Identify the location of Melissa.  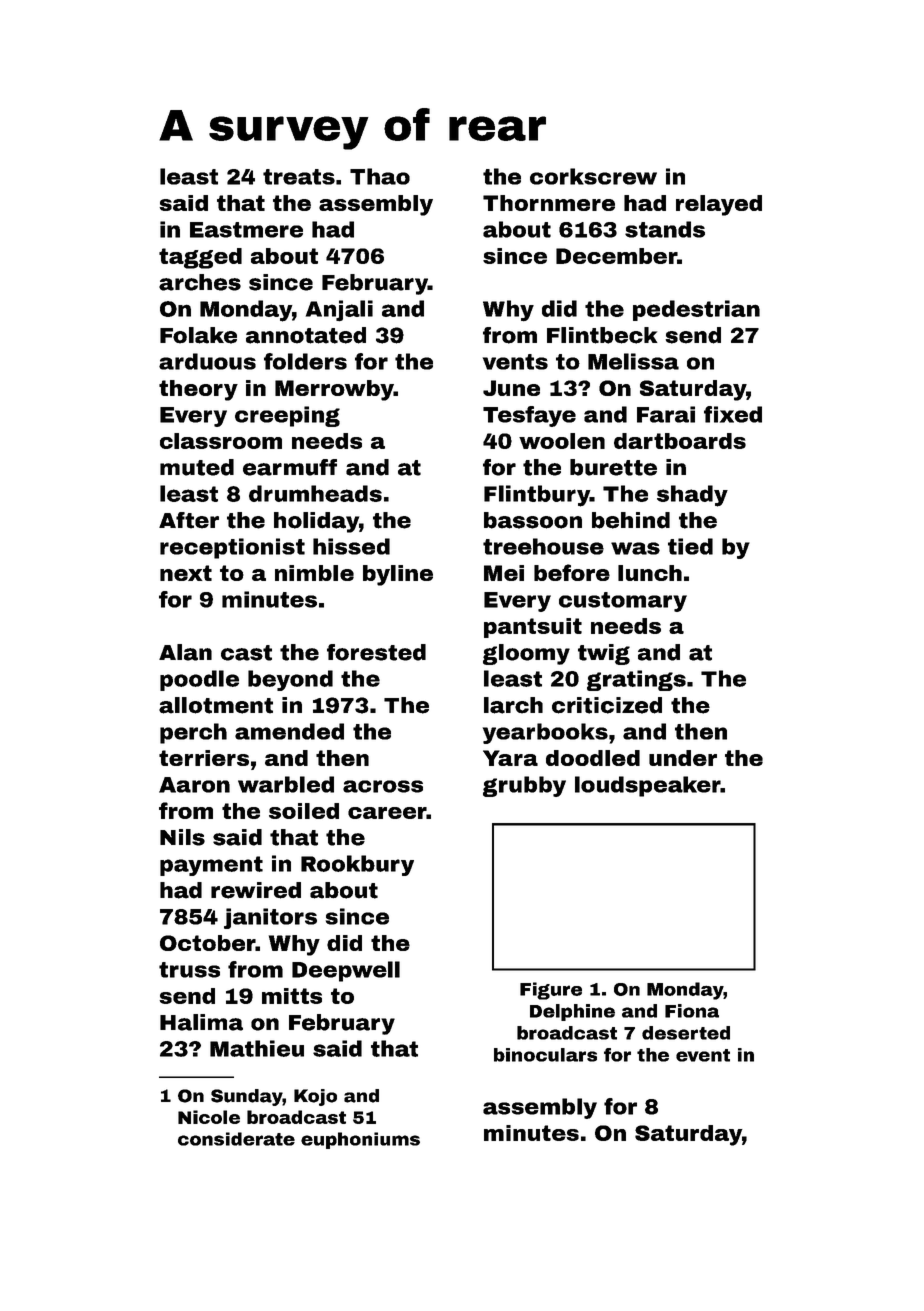
(633, 361).
